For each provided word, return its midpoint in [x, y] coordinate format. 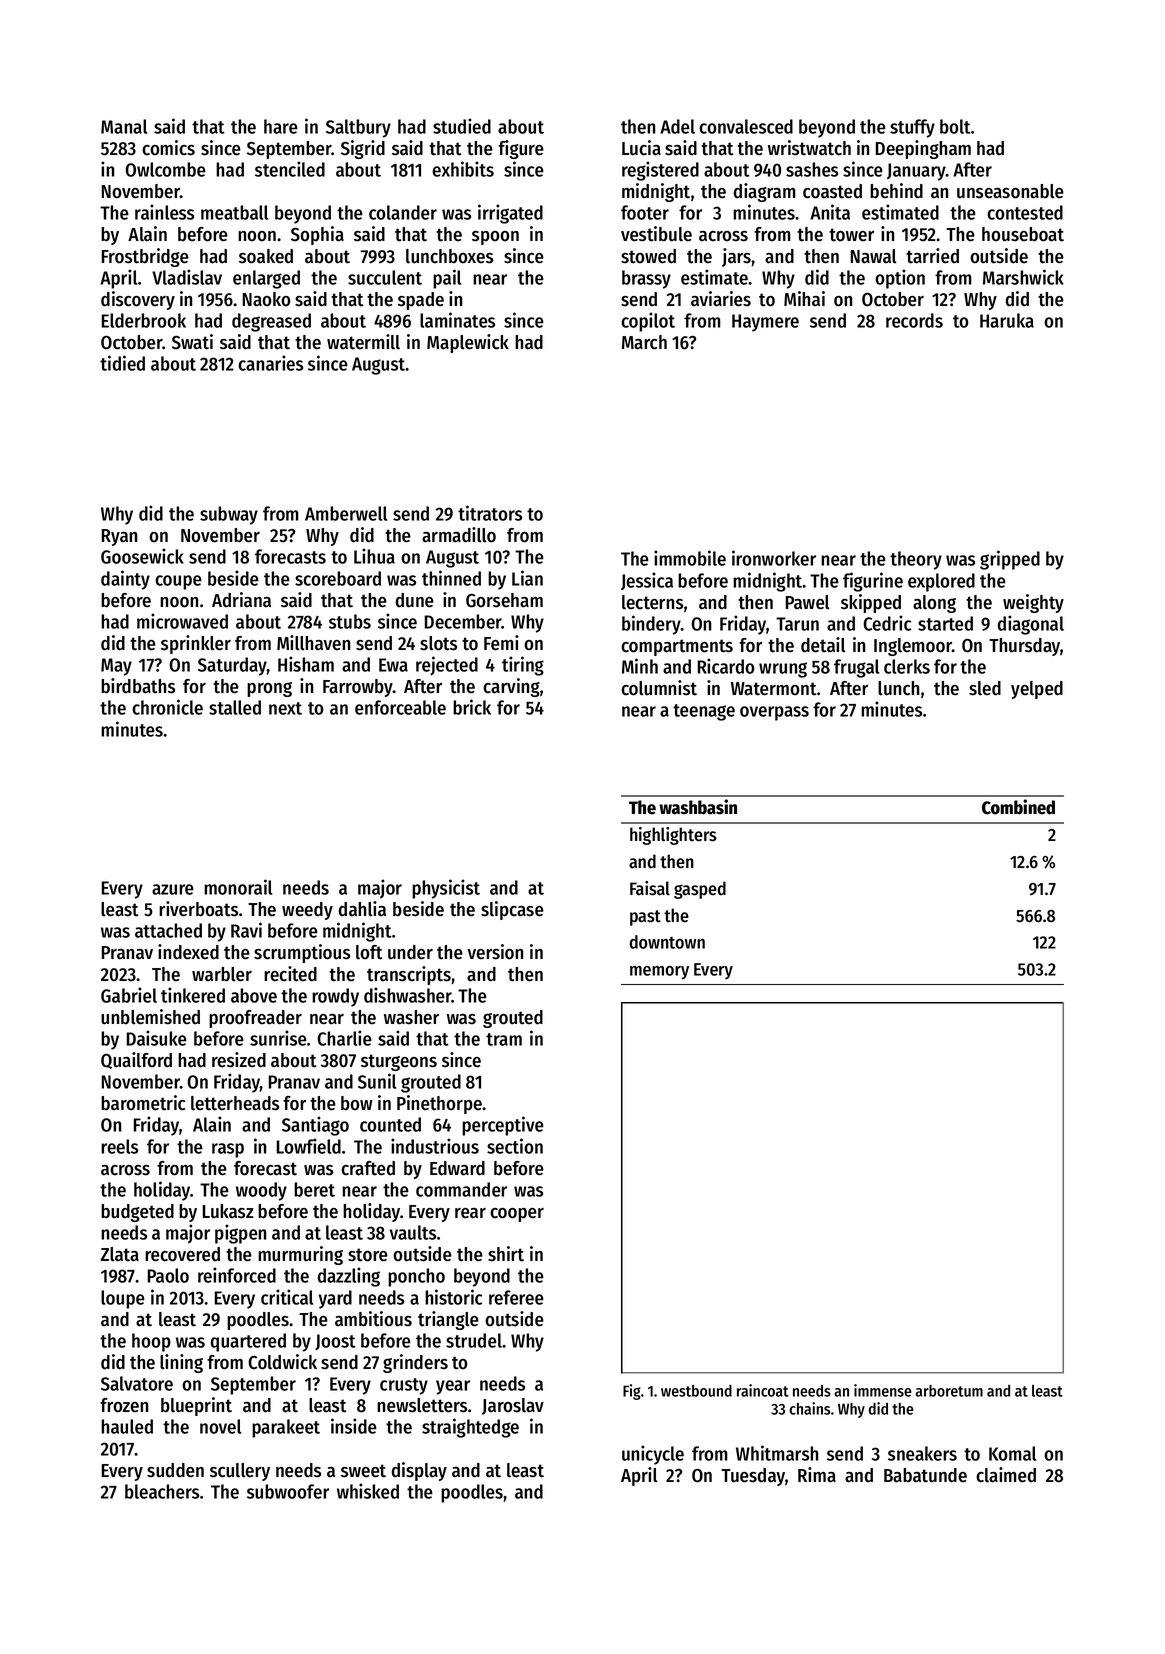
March [644, 342]
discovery [138, 300]
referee [516, 1297]
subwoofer [288, 1491]
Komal [1012, 1453]
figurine [873, 582]
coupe [178, 582]
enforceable [400, 707]
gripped [1010, 560]
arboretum [949, 1391]
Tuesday [753, 1477]
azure [173, 889]
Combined [1018, 807]
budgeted [137, 1213]
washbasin [698, 807]
